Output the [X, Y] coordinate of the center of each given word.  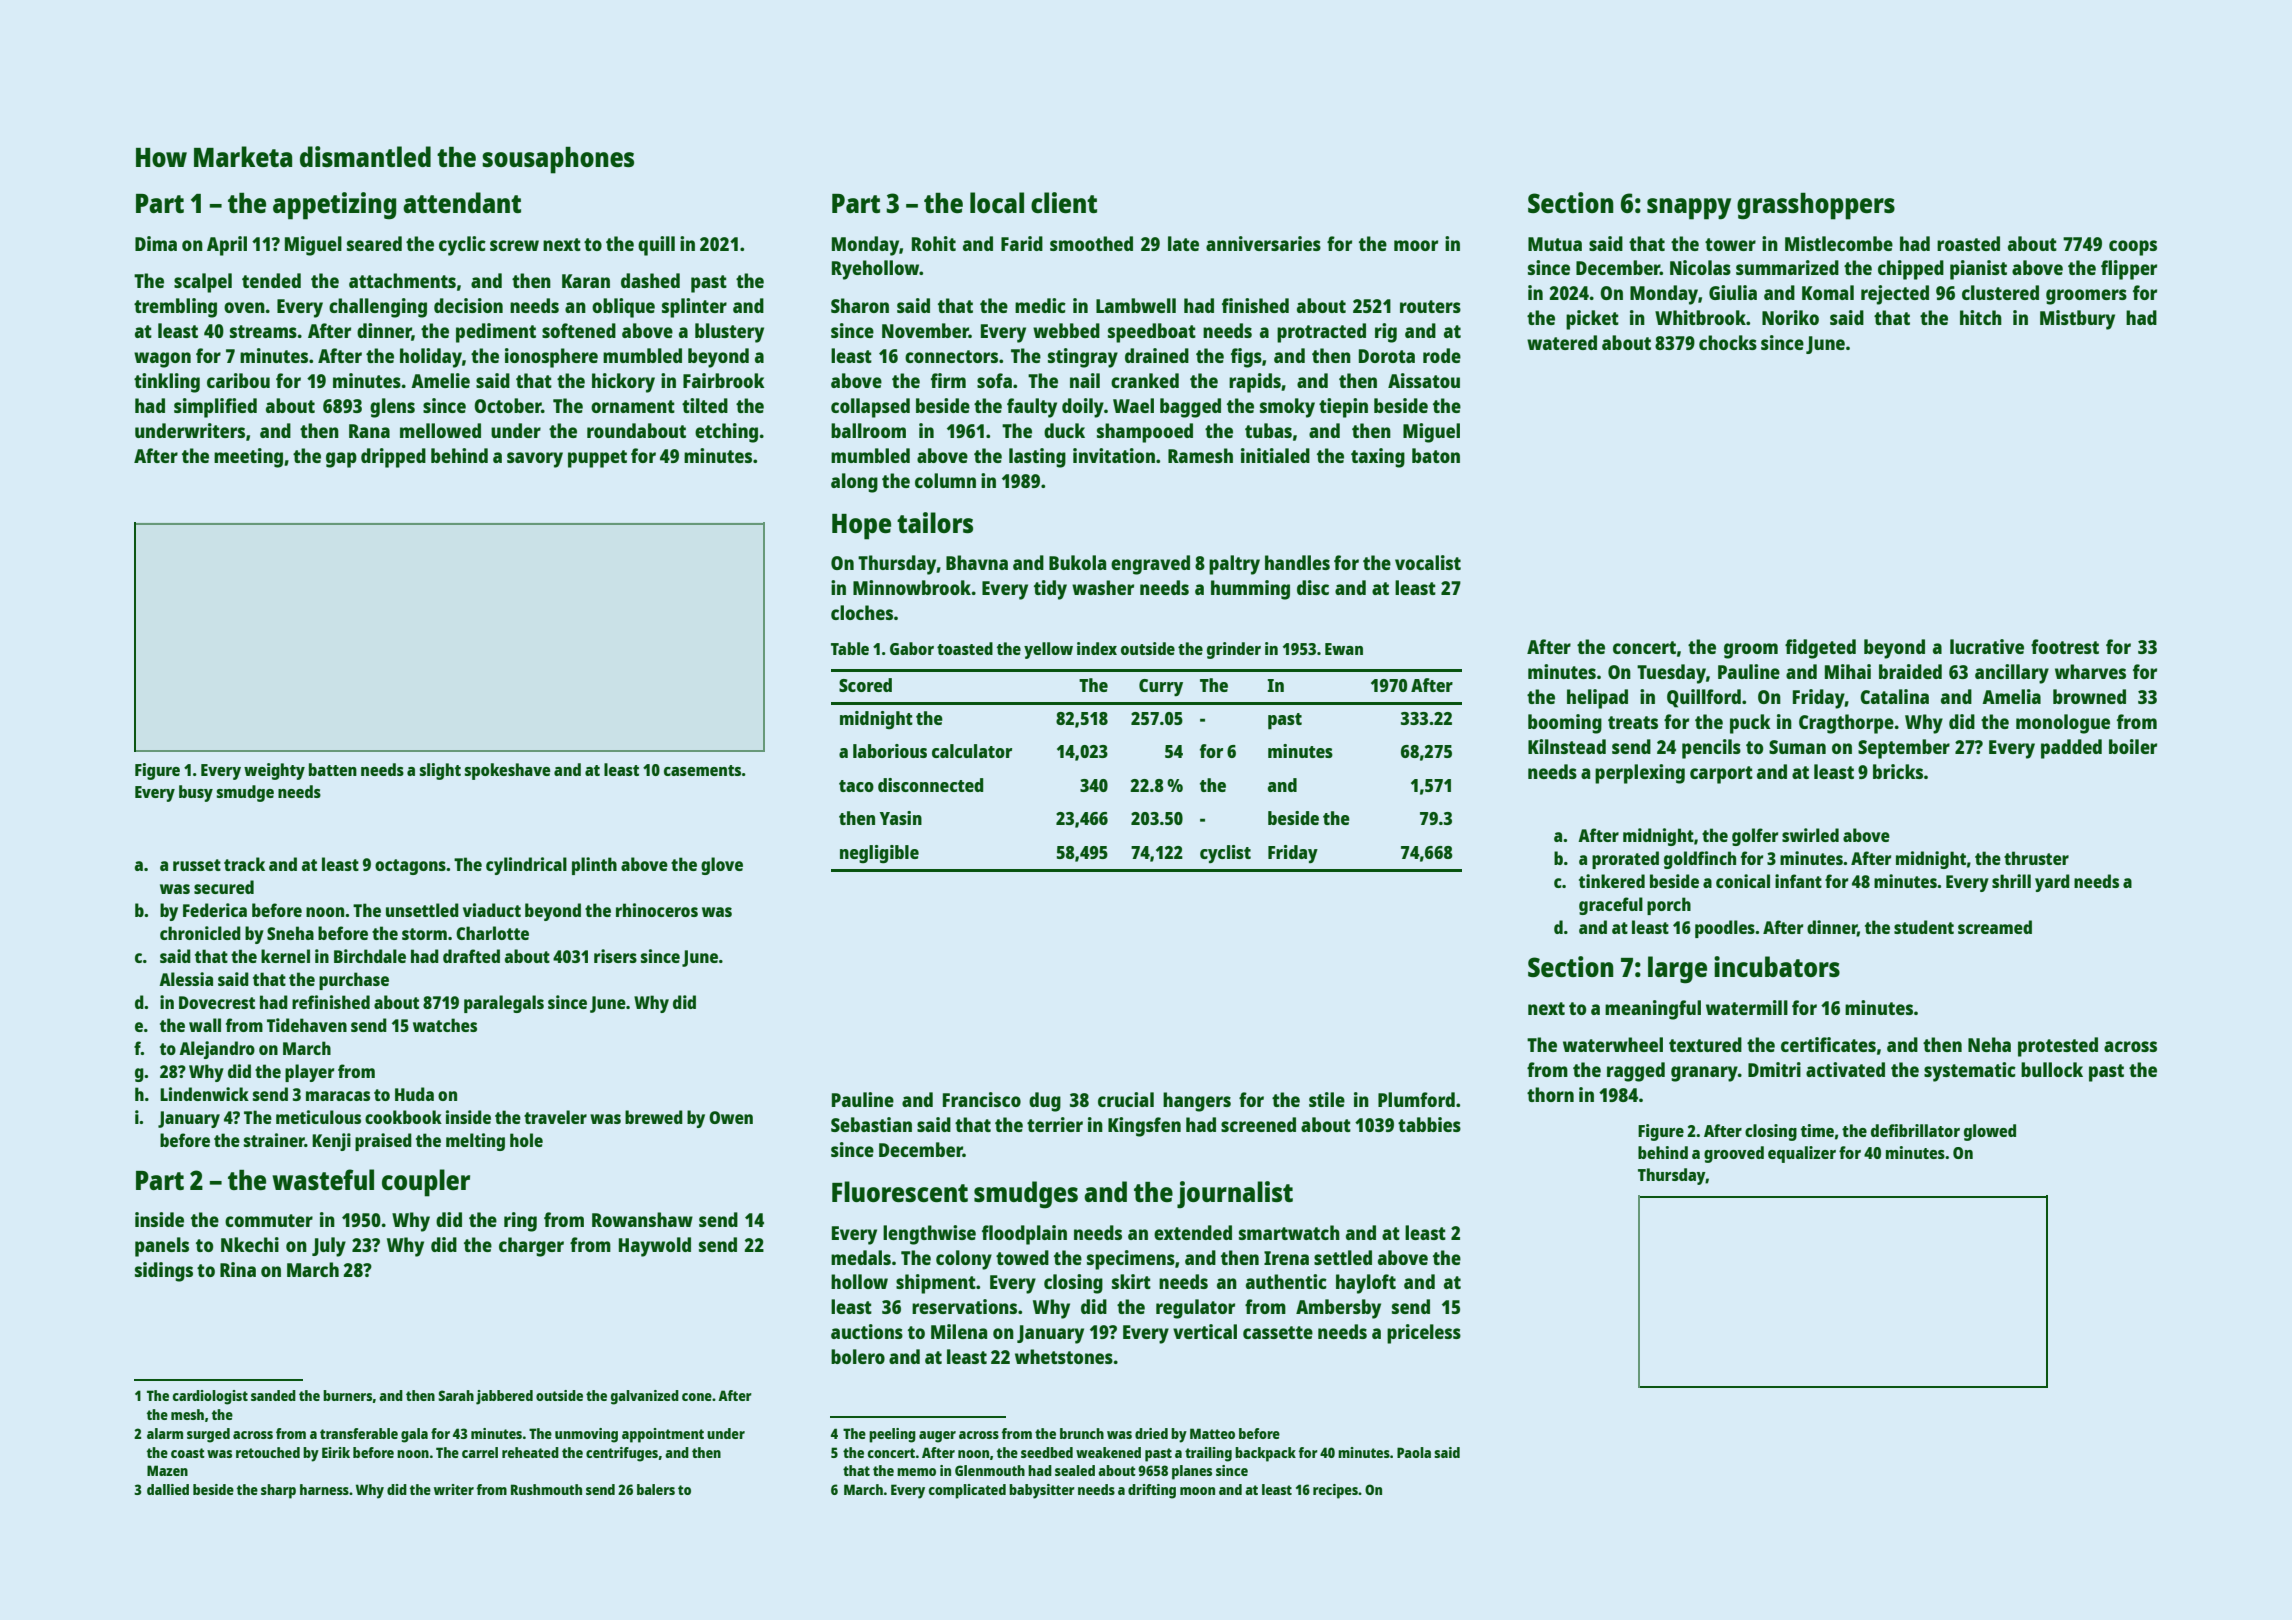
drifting [1152, 1491]
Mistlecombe [1839, 243]
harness [324, 1489]
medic [1040, 305]
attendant [462, 202]
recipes [1335, 1491]
